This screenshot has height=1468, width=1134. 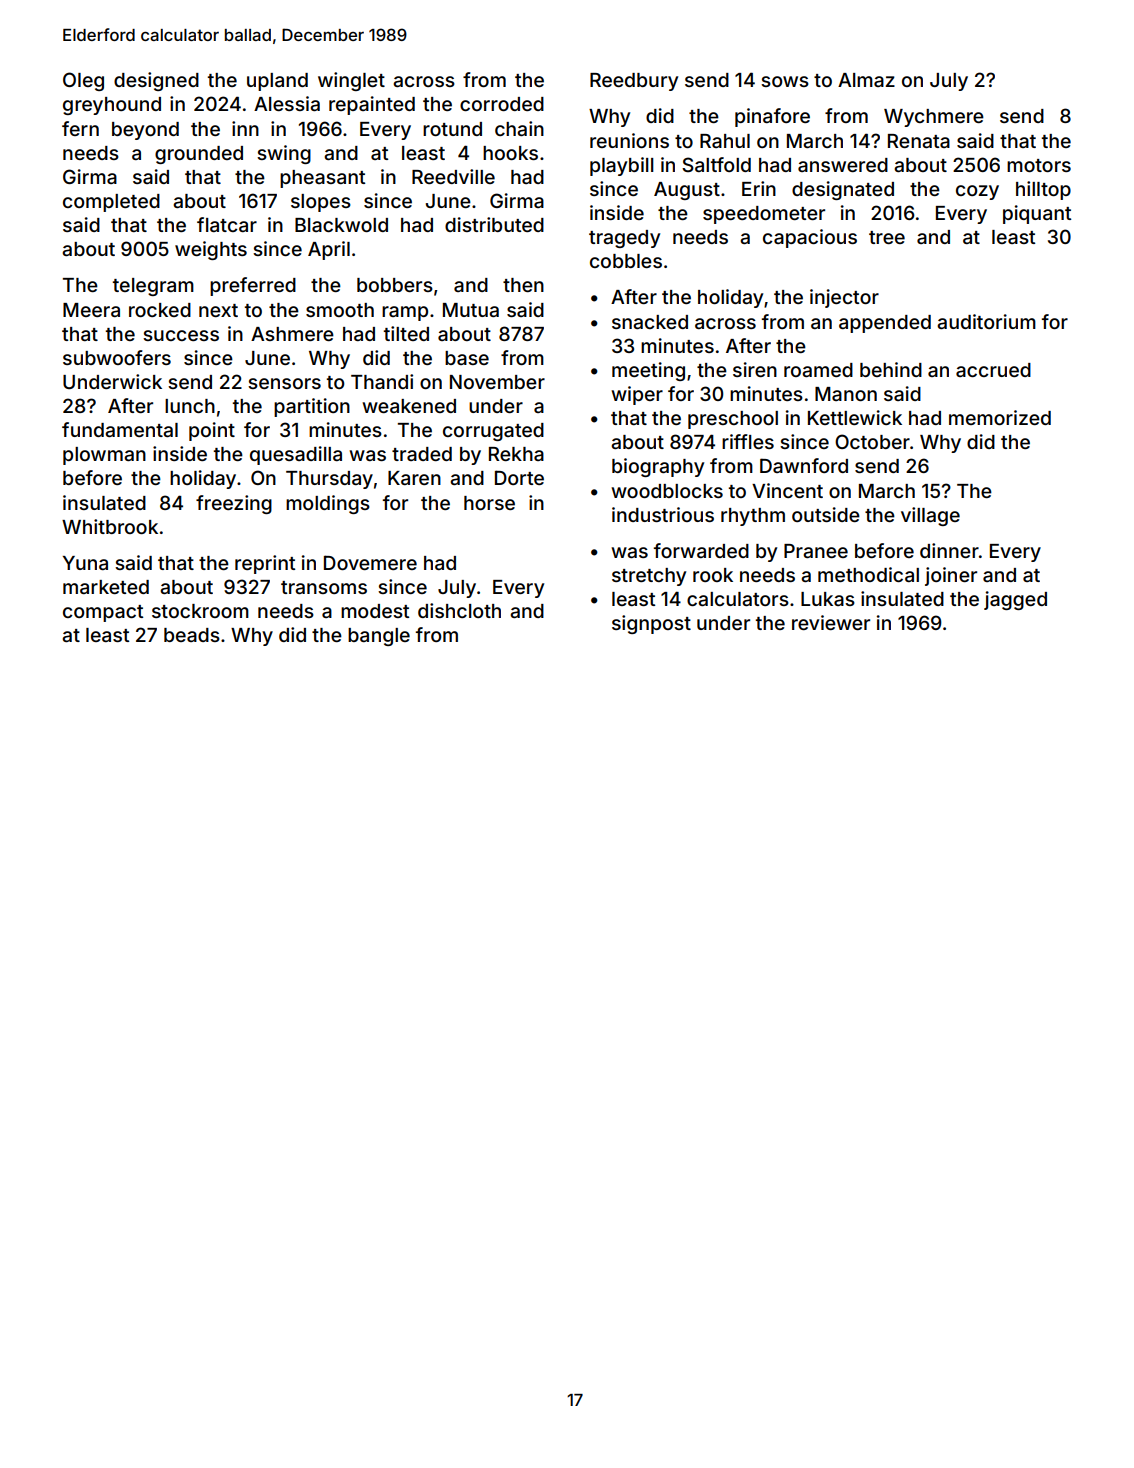 What do you see at coordinates (866, 80) in the screenshot?
I see `Almaz` at bounding box center [866, 80].
